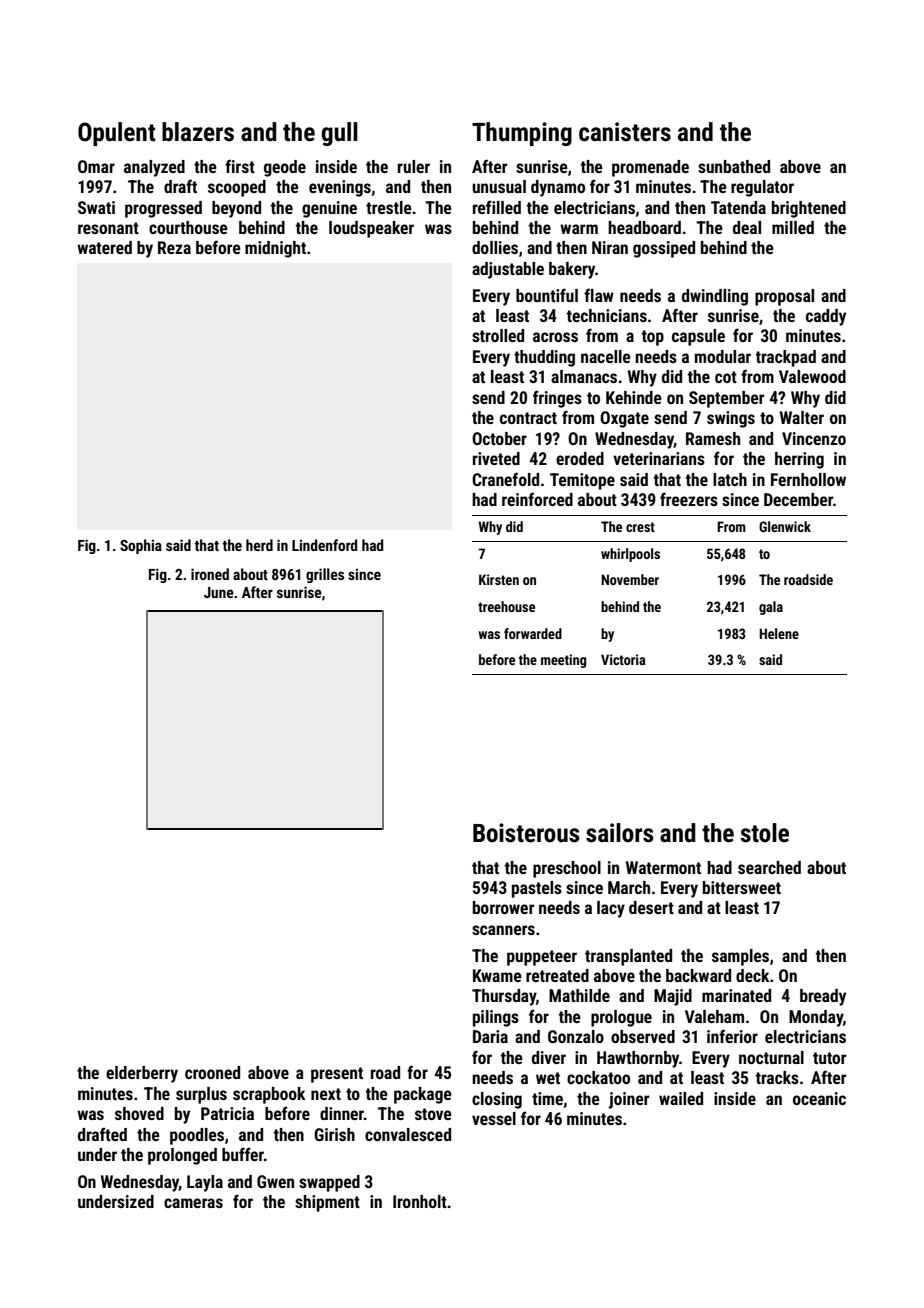 The image size is (924, 1308). I want to click on Kehinde, so click(634, 397).
